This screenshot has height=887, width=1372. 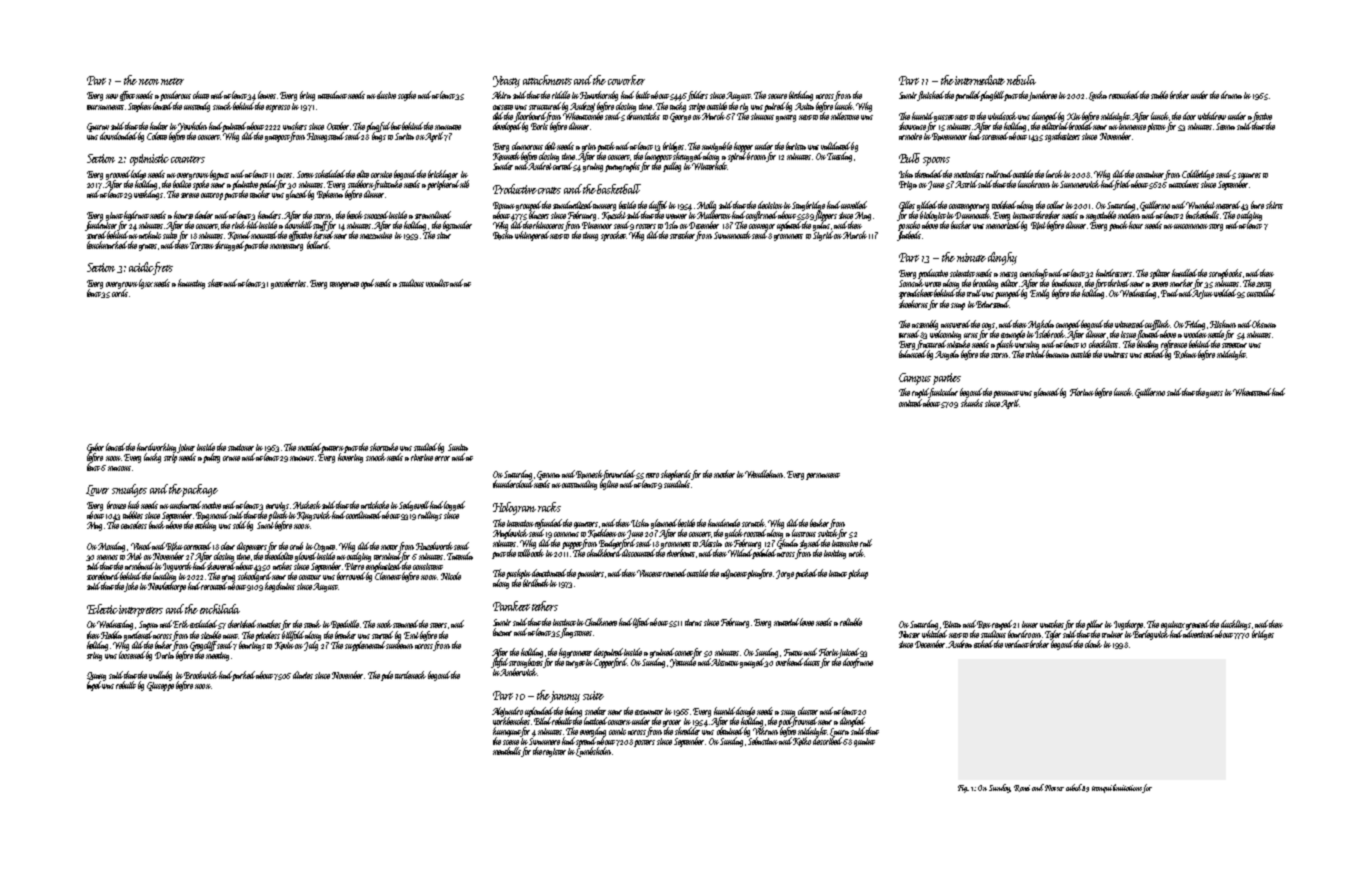 What do you see at coordinates (267, 95) in the screenshot?
I see `leaves` at bounding box center [267, 95].
